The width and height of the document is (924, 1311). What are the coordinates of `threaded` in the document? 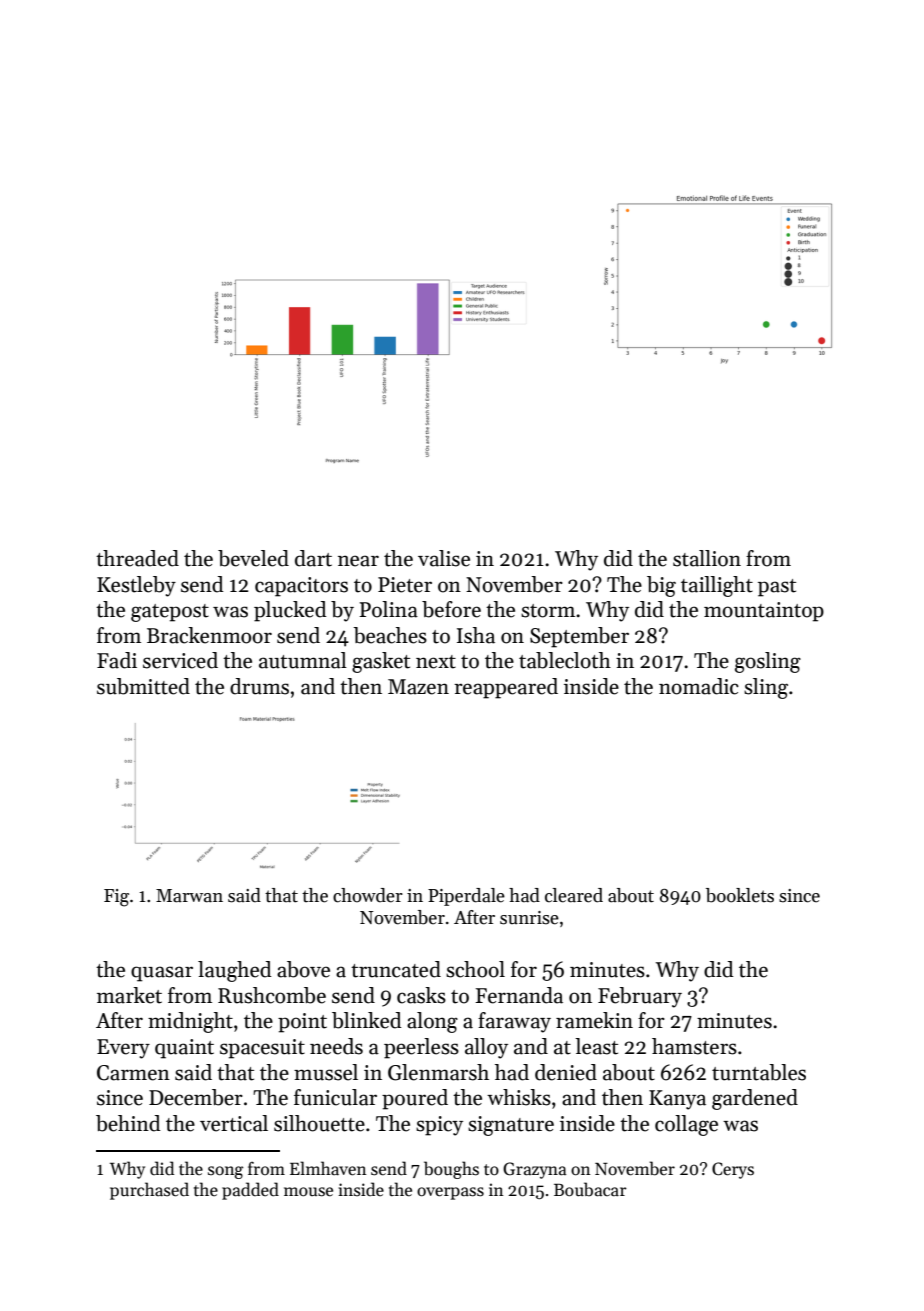 It's located at (137, 558).
